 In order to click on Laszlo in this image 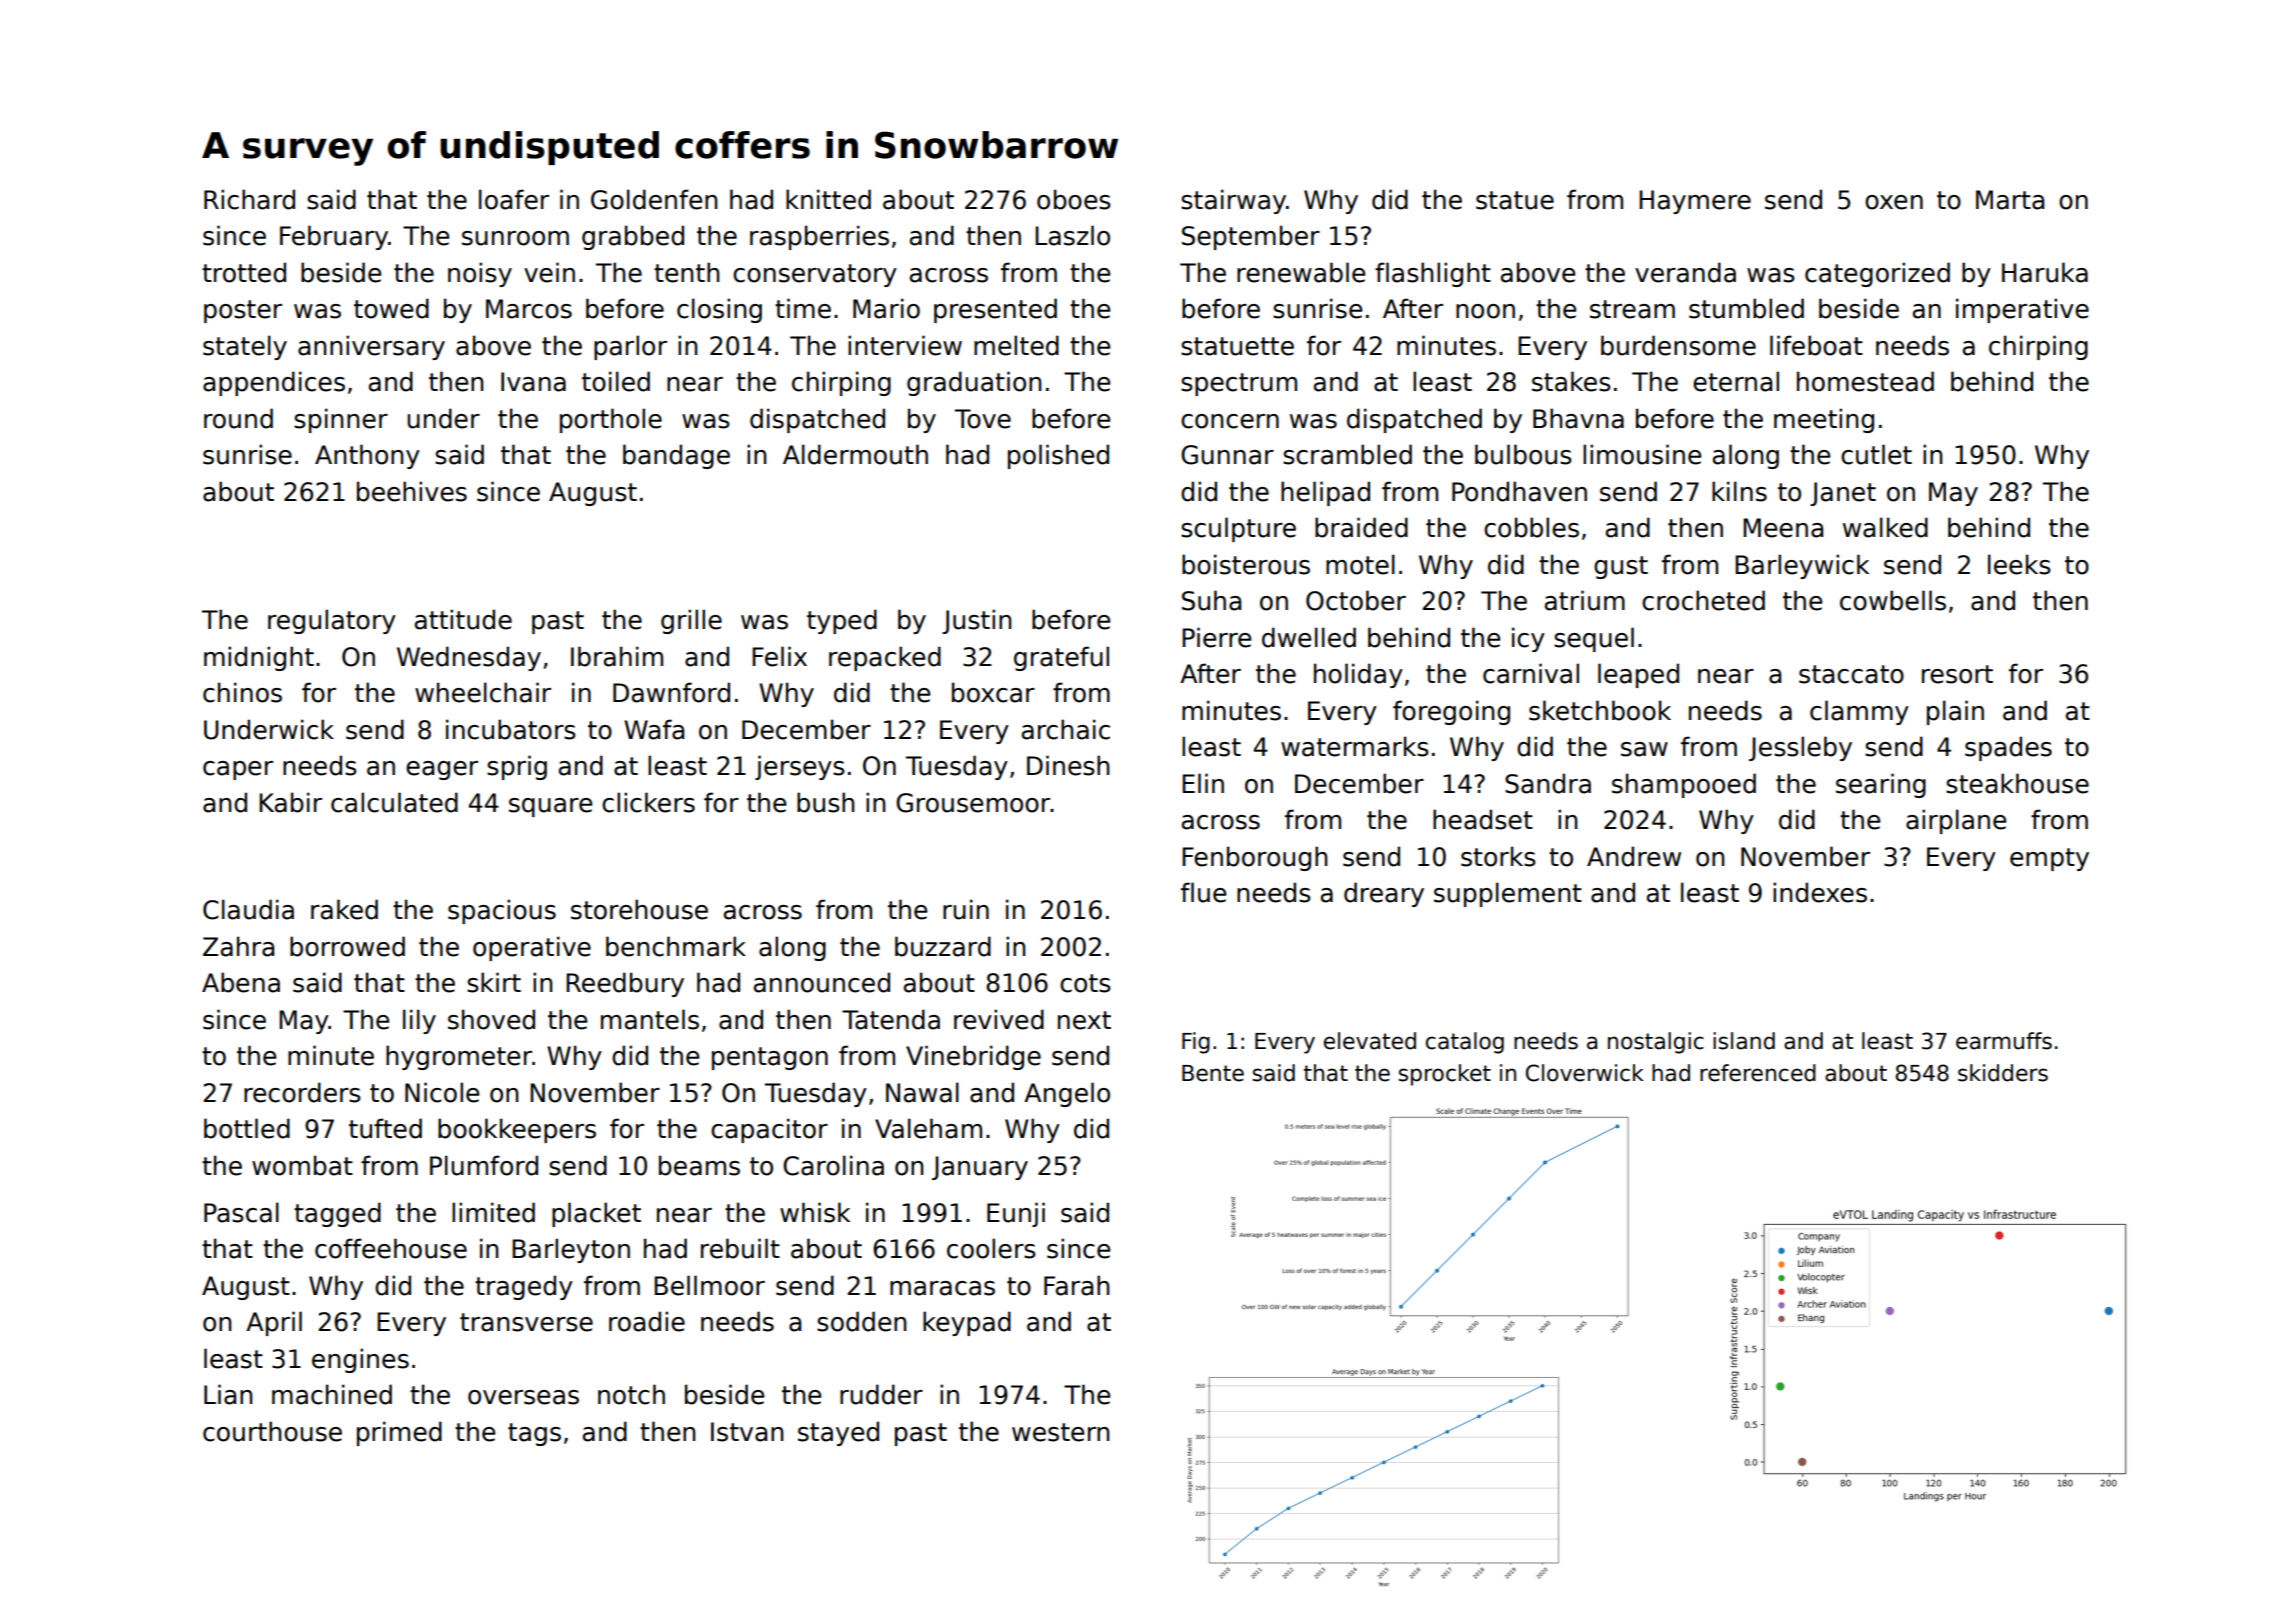, I will do `click(1072, 235)`.
